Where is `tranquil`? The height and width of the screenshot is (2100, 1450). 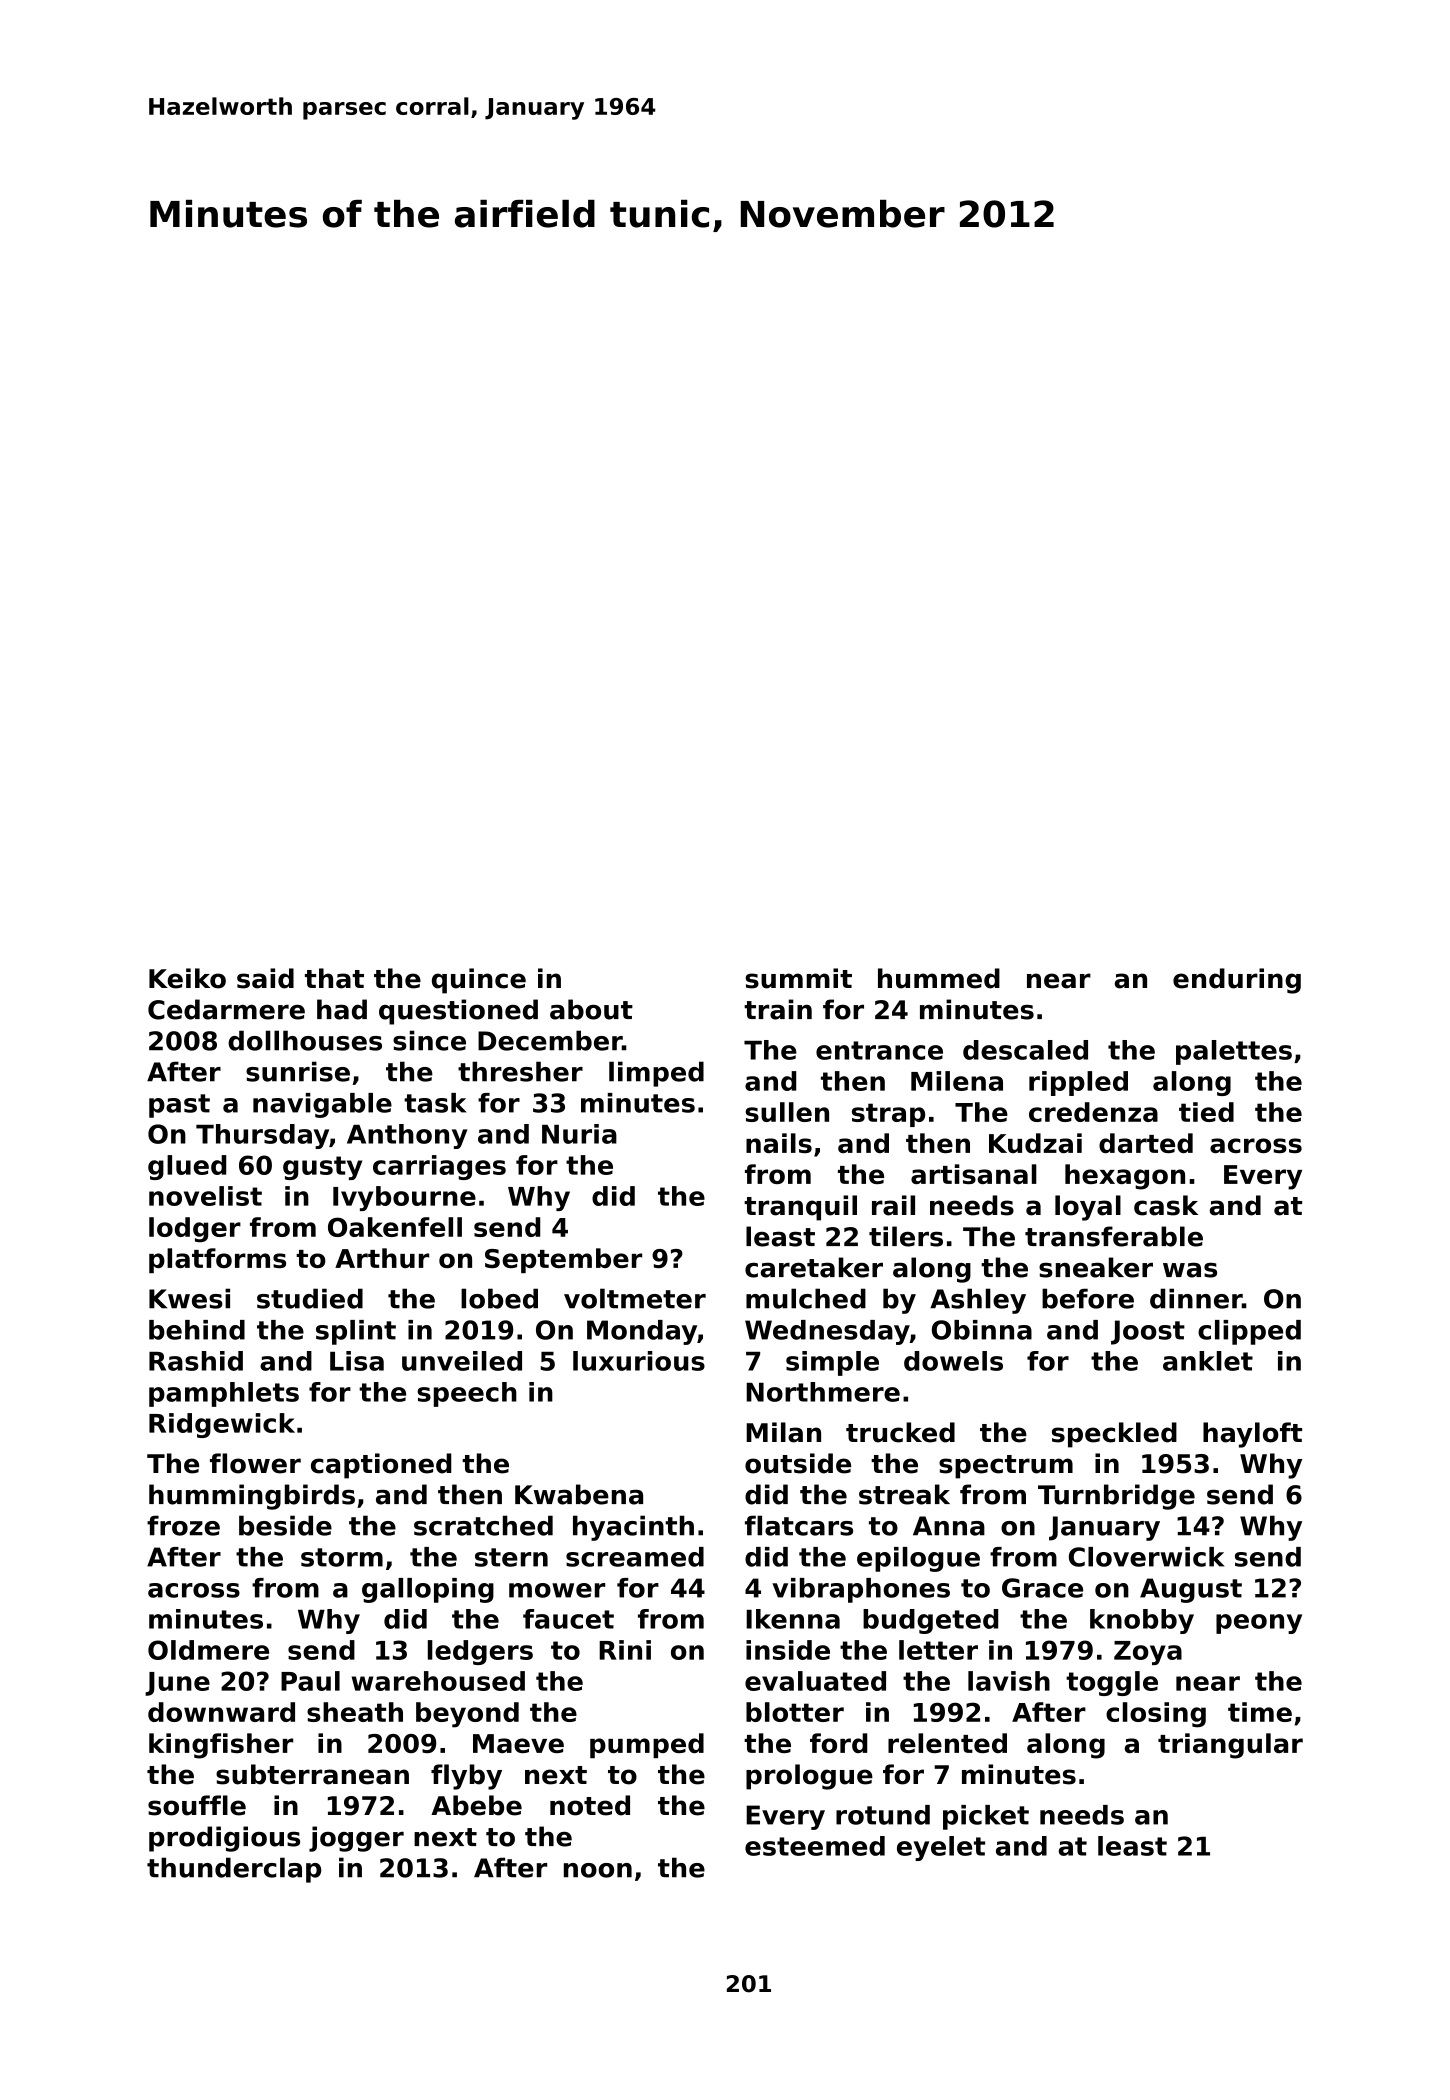 tranquil is located at coordinates (800, 1208).
